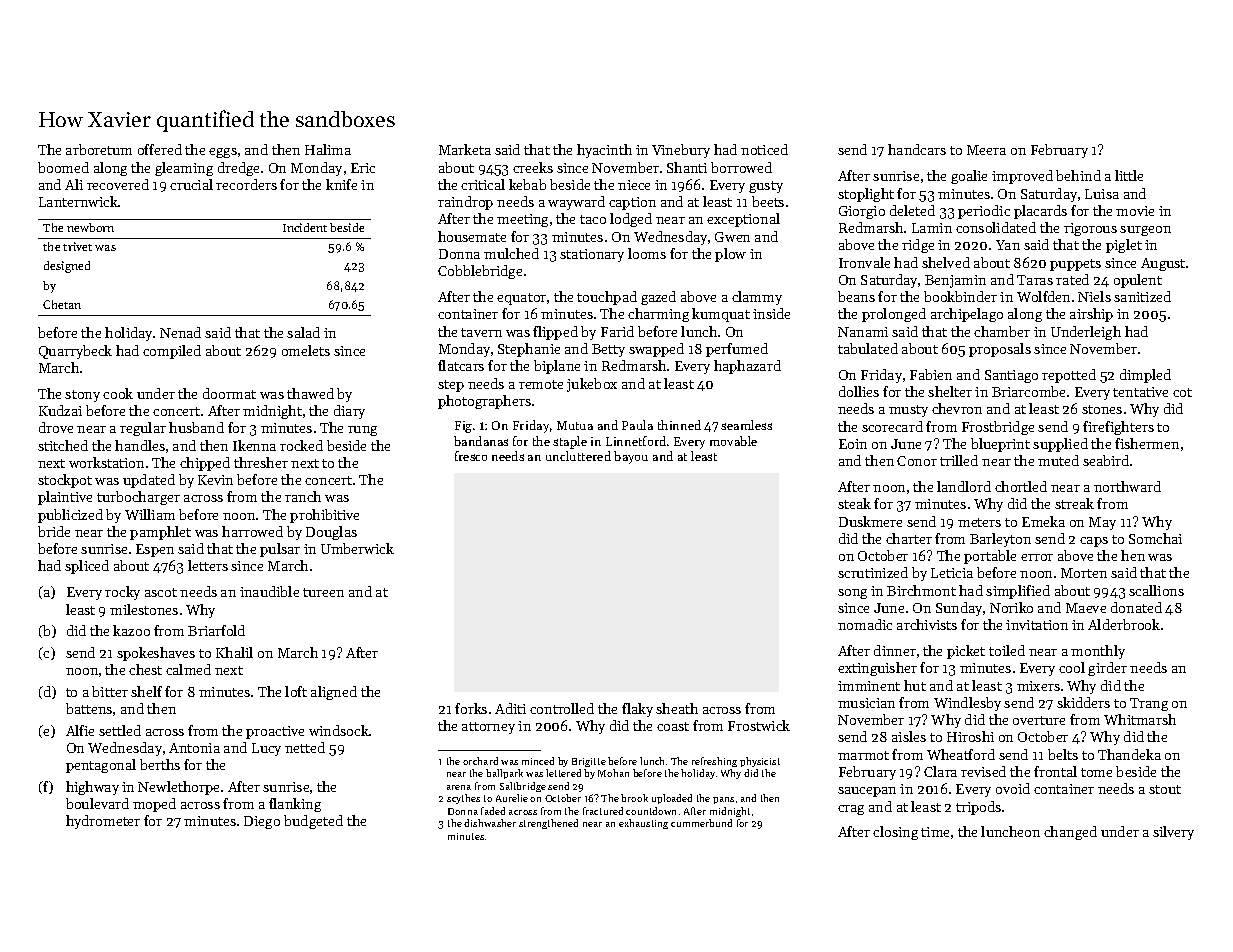 This screenshot has height=952, width=1233. Describe the element at coordinates (1129, 175) in the screenshot. I see `little` at that location.
